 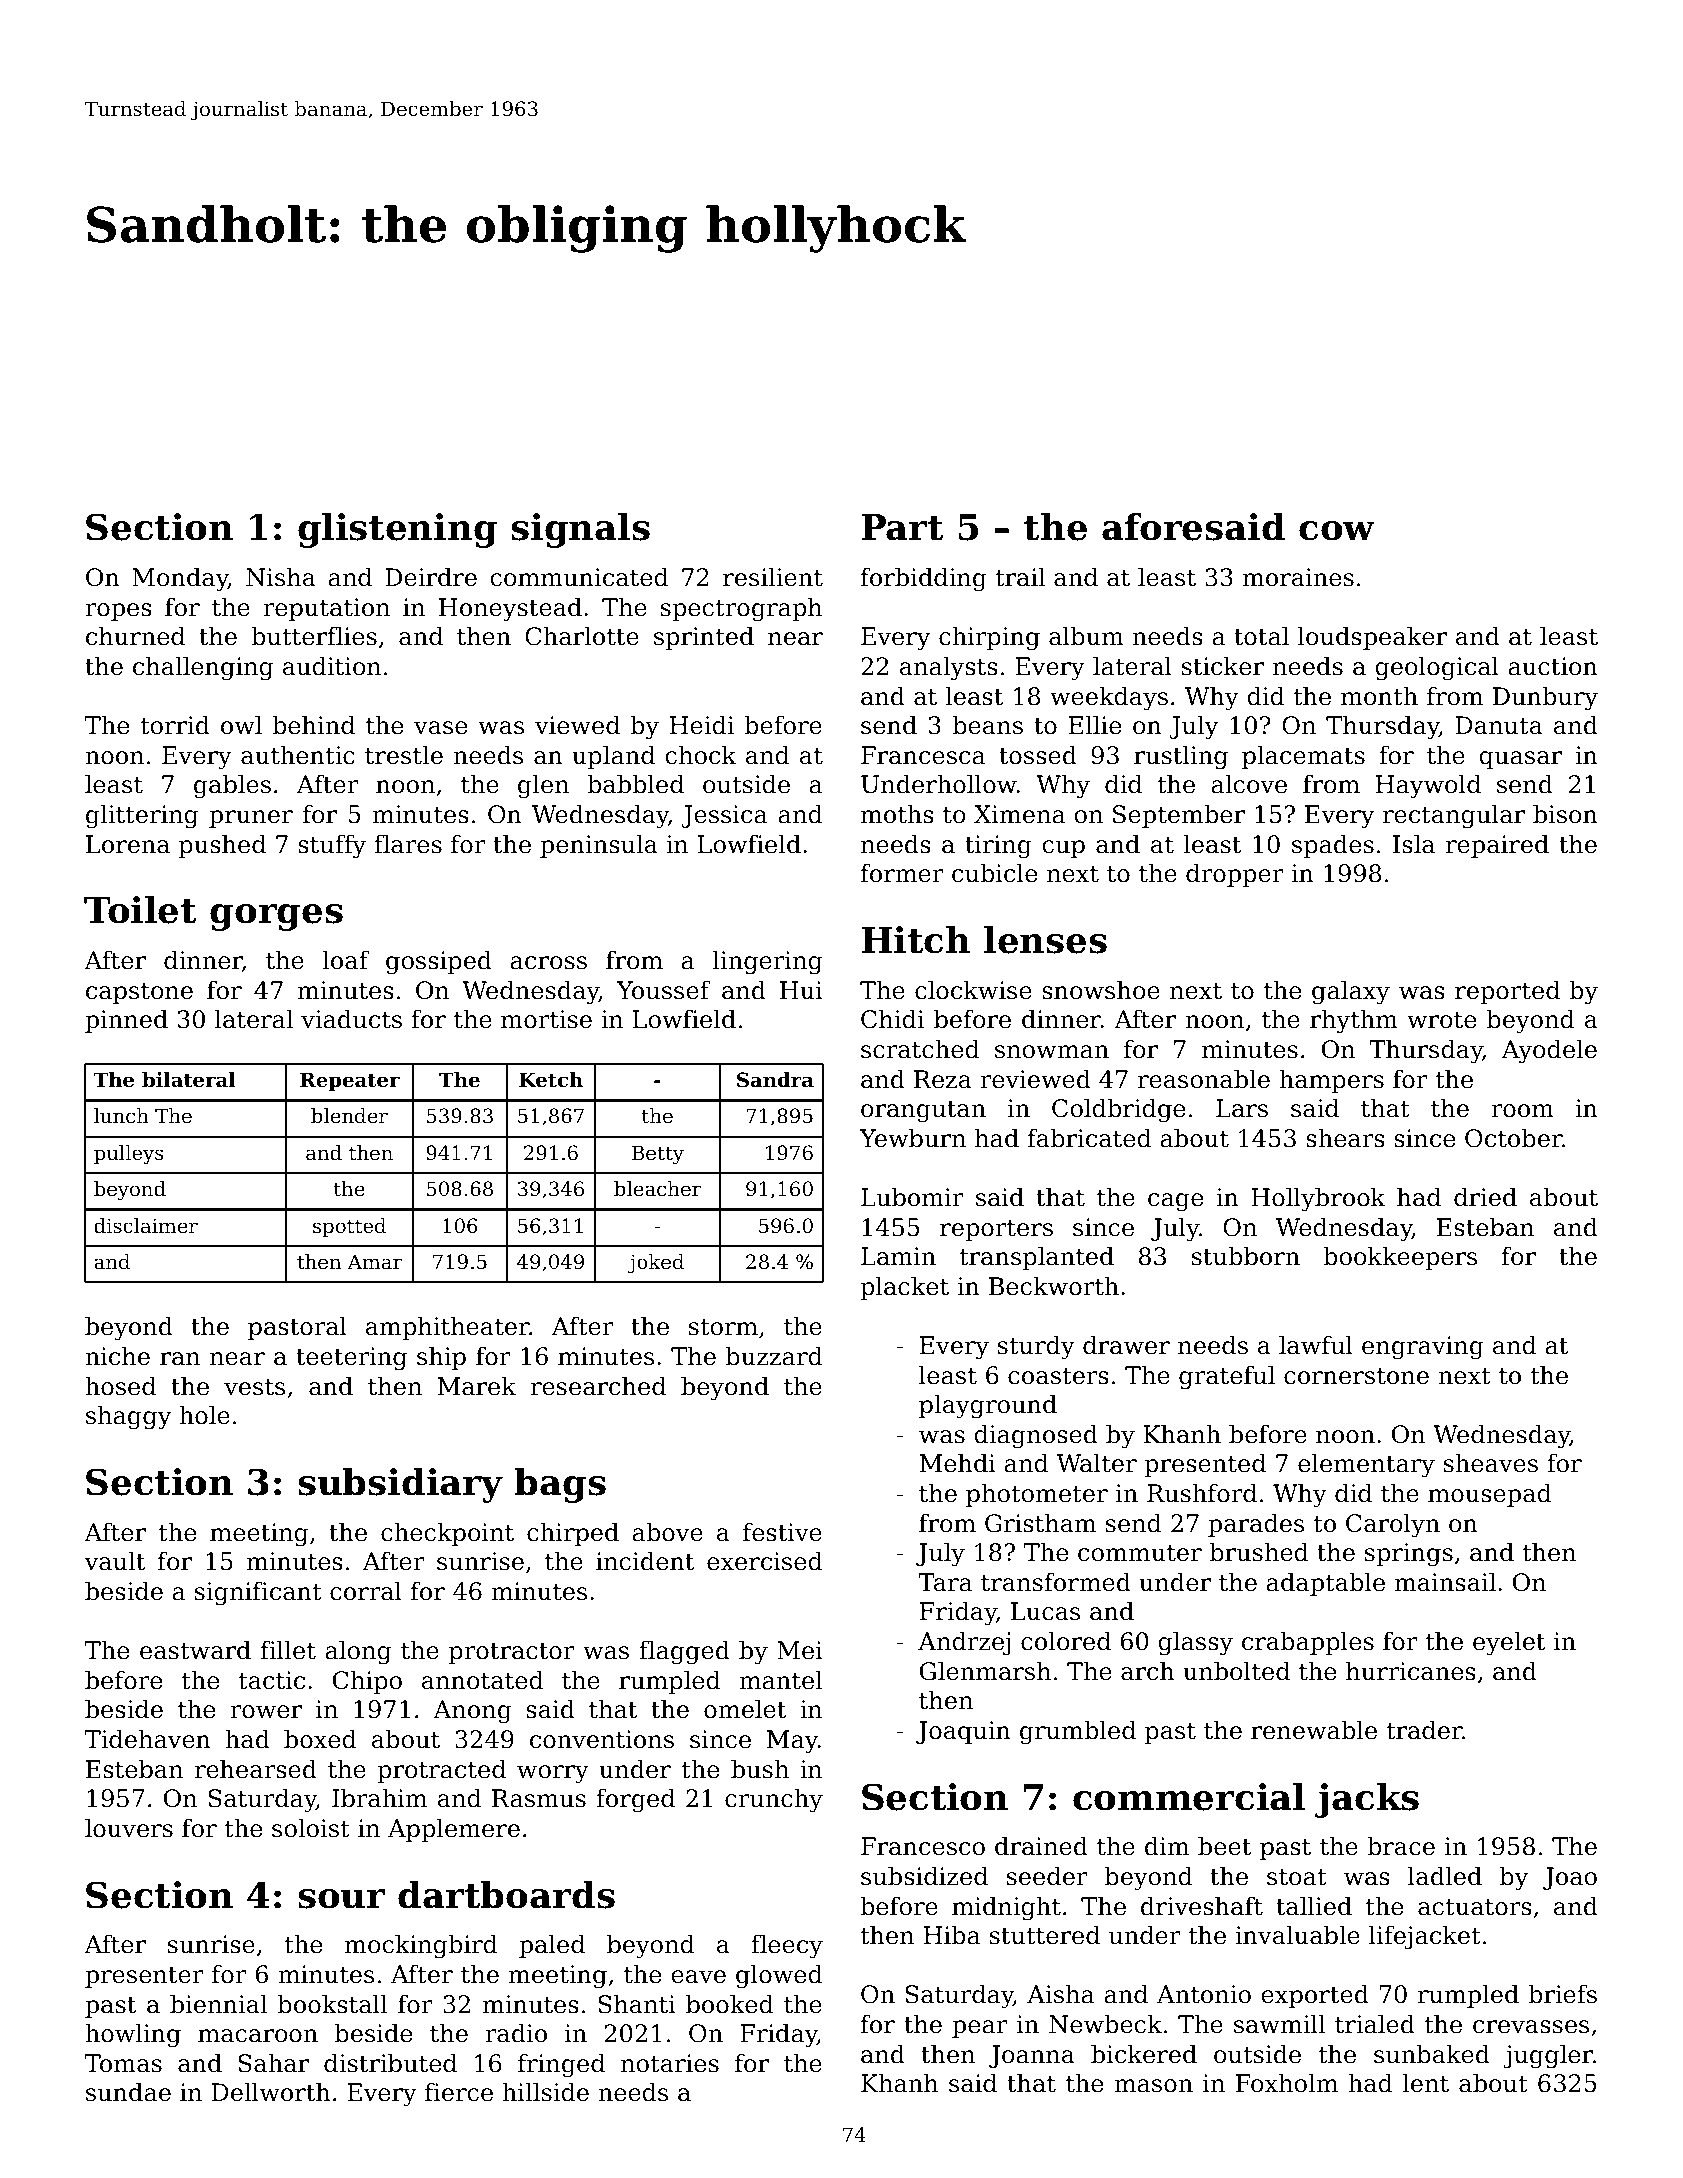 What do you see at coordinates (117, 1356) in the image?
I see `niche` at bounding box center [117, 1356].
